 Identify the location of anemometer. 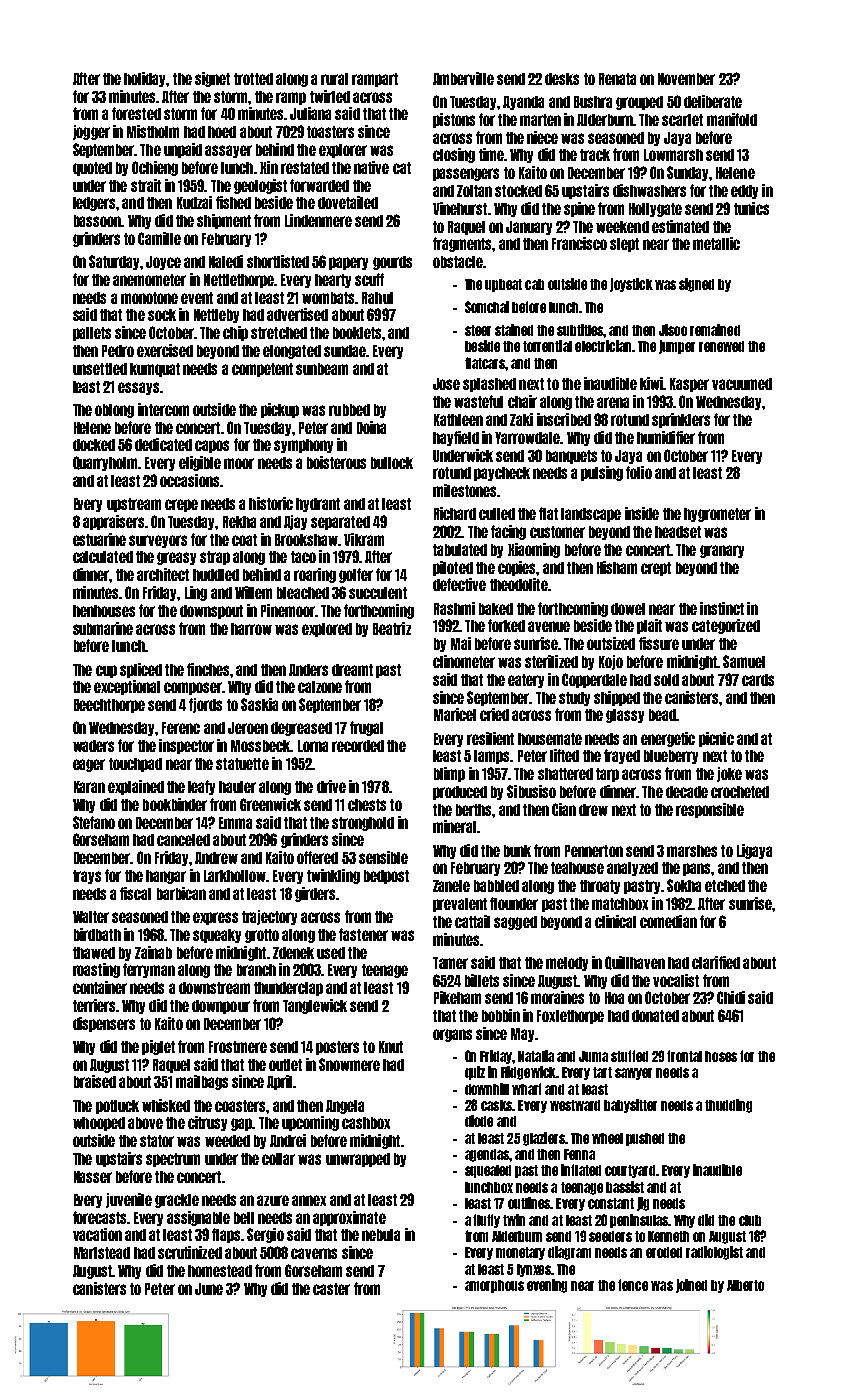
(149, 280).
